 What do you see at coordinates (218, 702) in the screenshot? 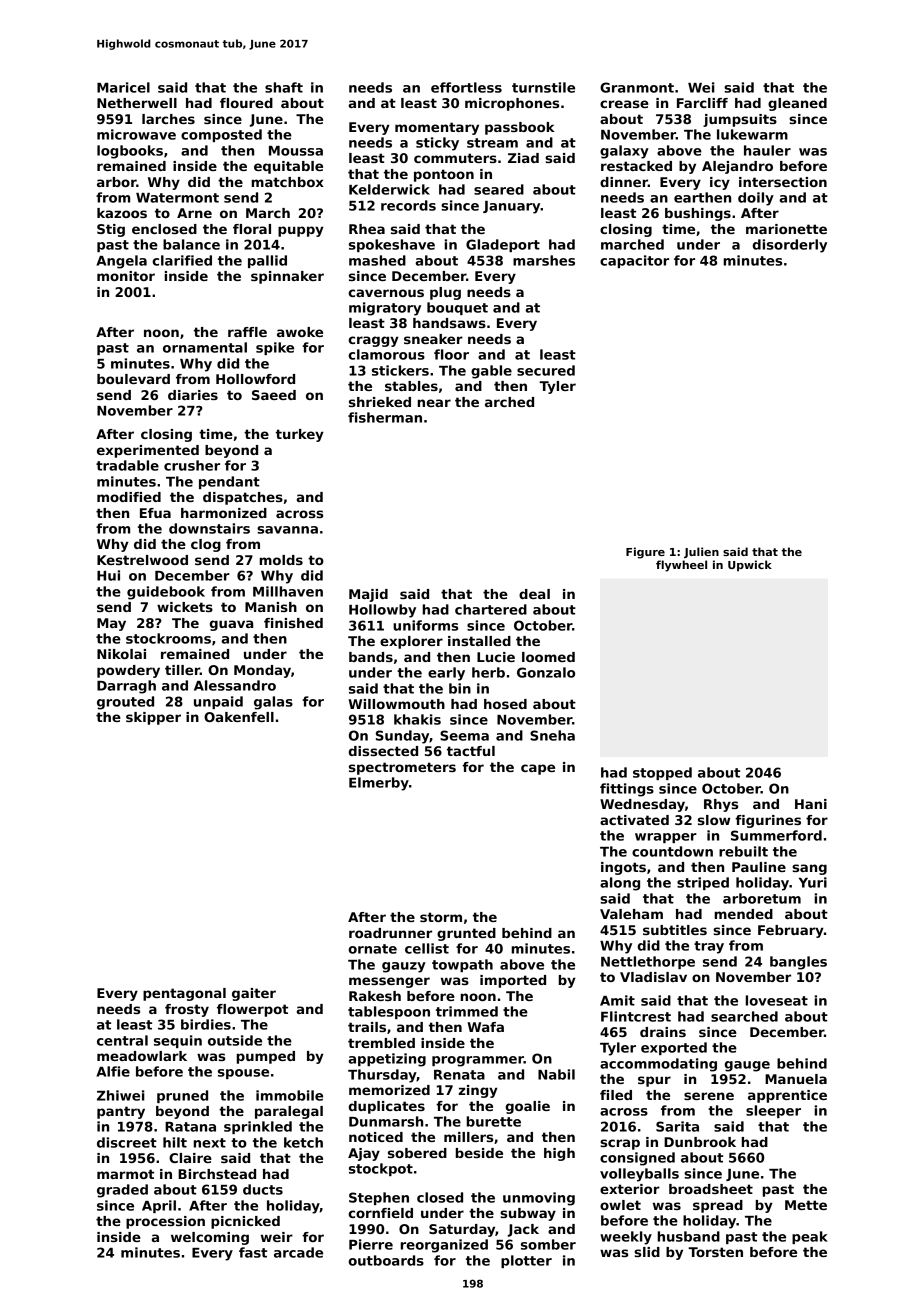
I see `unpaid` at bounding box center [218, 702].
